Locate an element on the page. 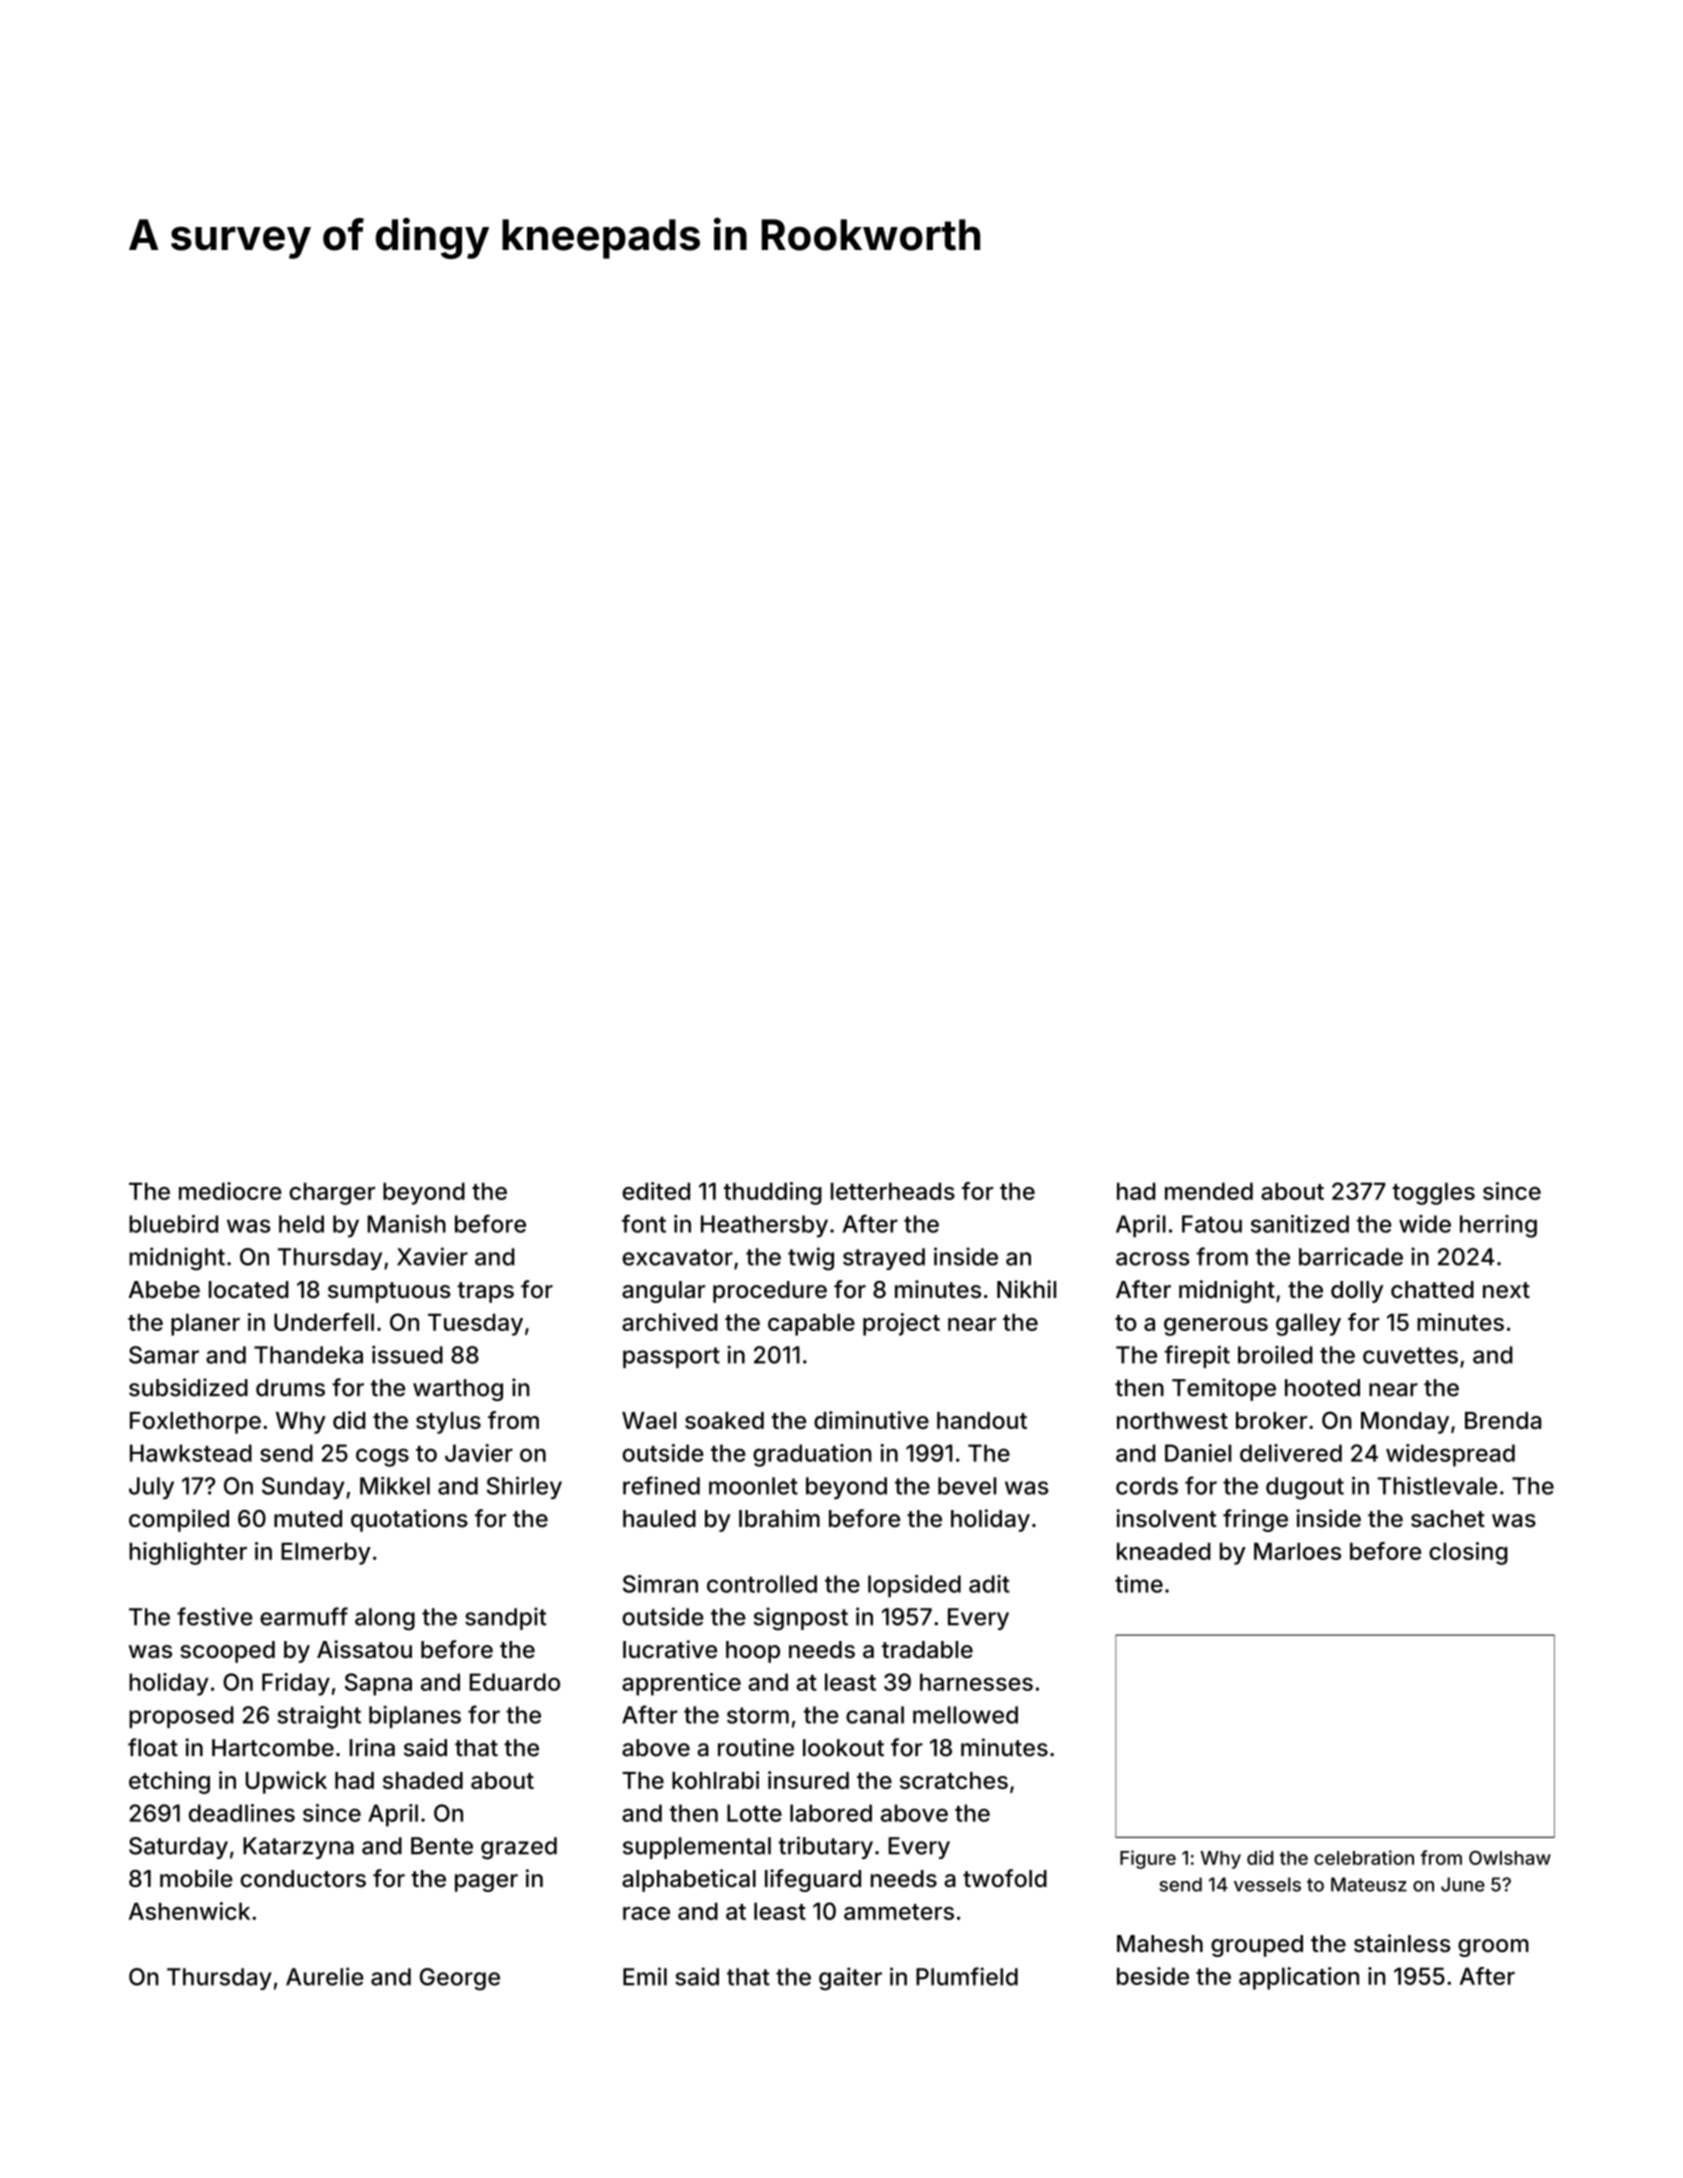  edited is located at coordinates (656, 1191).
